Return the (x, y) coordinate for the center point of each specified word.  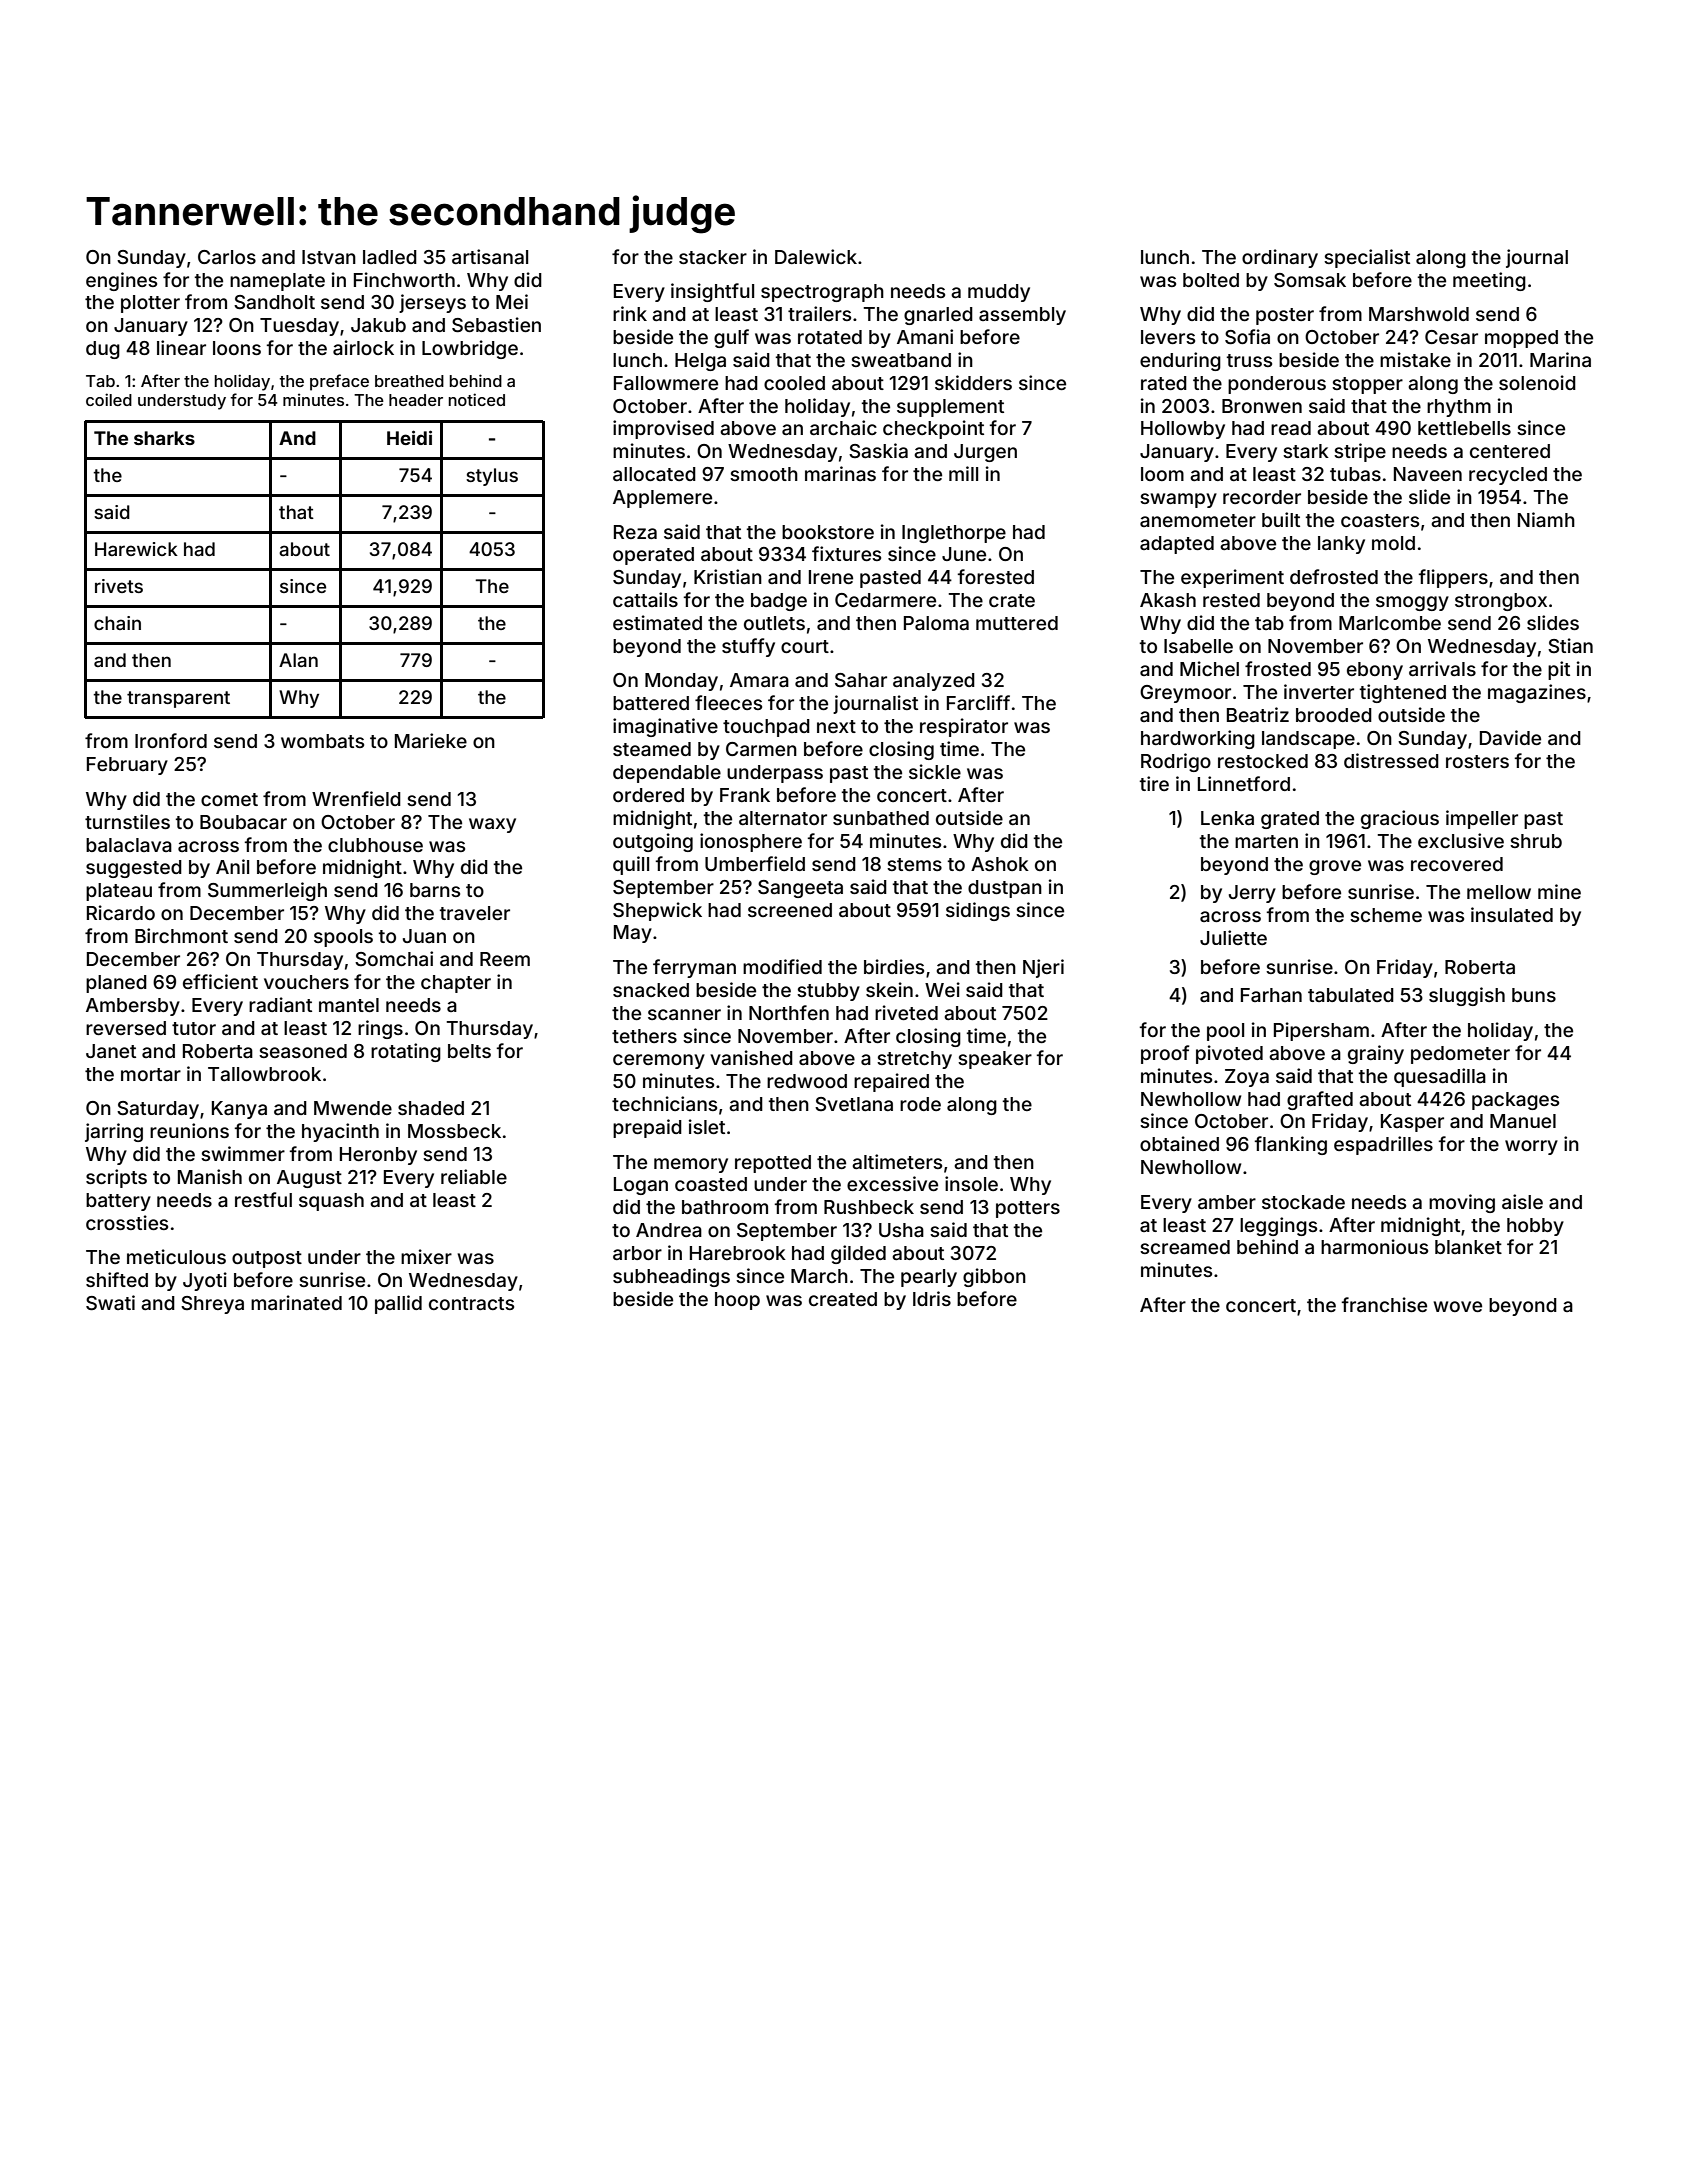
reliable (474, 1176)
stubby (828, 992)
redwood (807, 1081)
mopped (1521, 339)
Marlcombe (1390, 623)
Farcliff (978, 702)
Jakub (378, 325)
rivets (119, 586)
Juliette (1233, 937)
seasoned (303, 1051)
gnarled (938, 316)
